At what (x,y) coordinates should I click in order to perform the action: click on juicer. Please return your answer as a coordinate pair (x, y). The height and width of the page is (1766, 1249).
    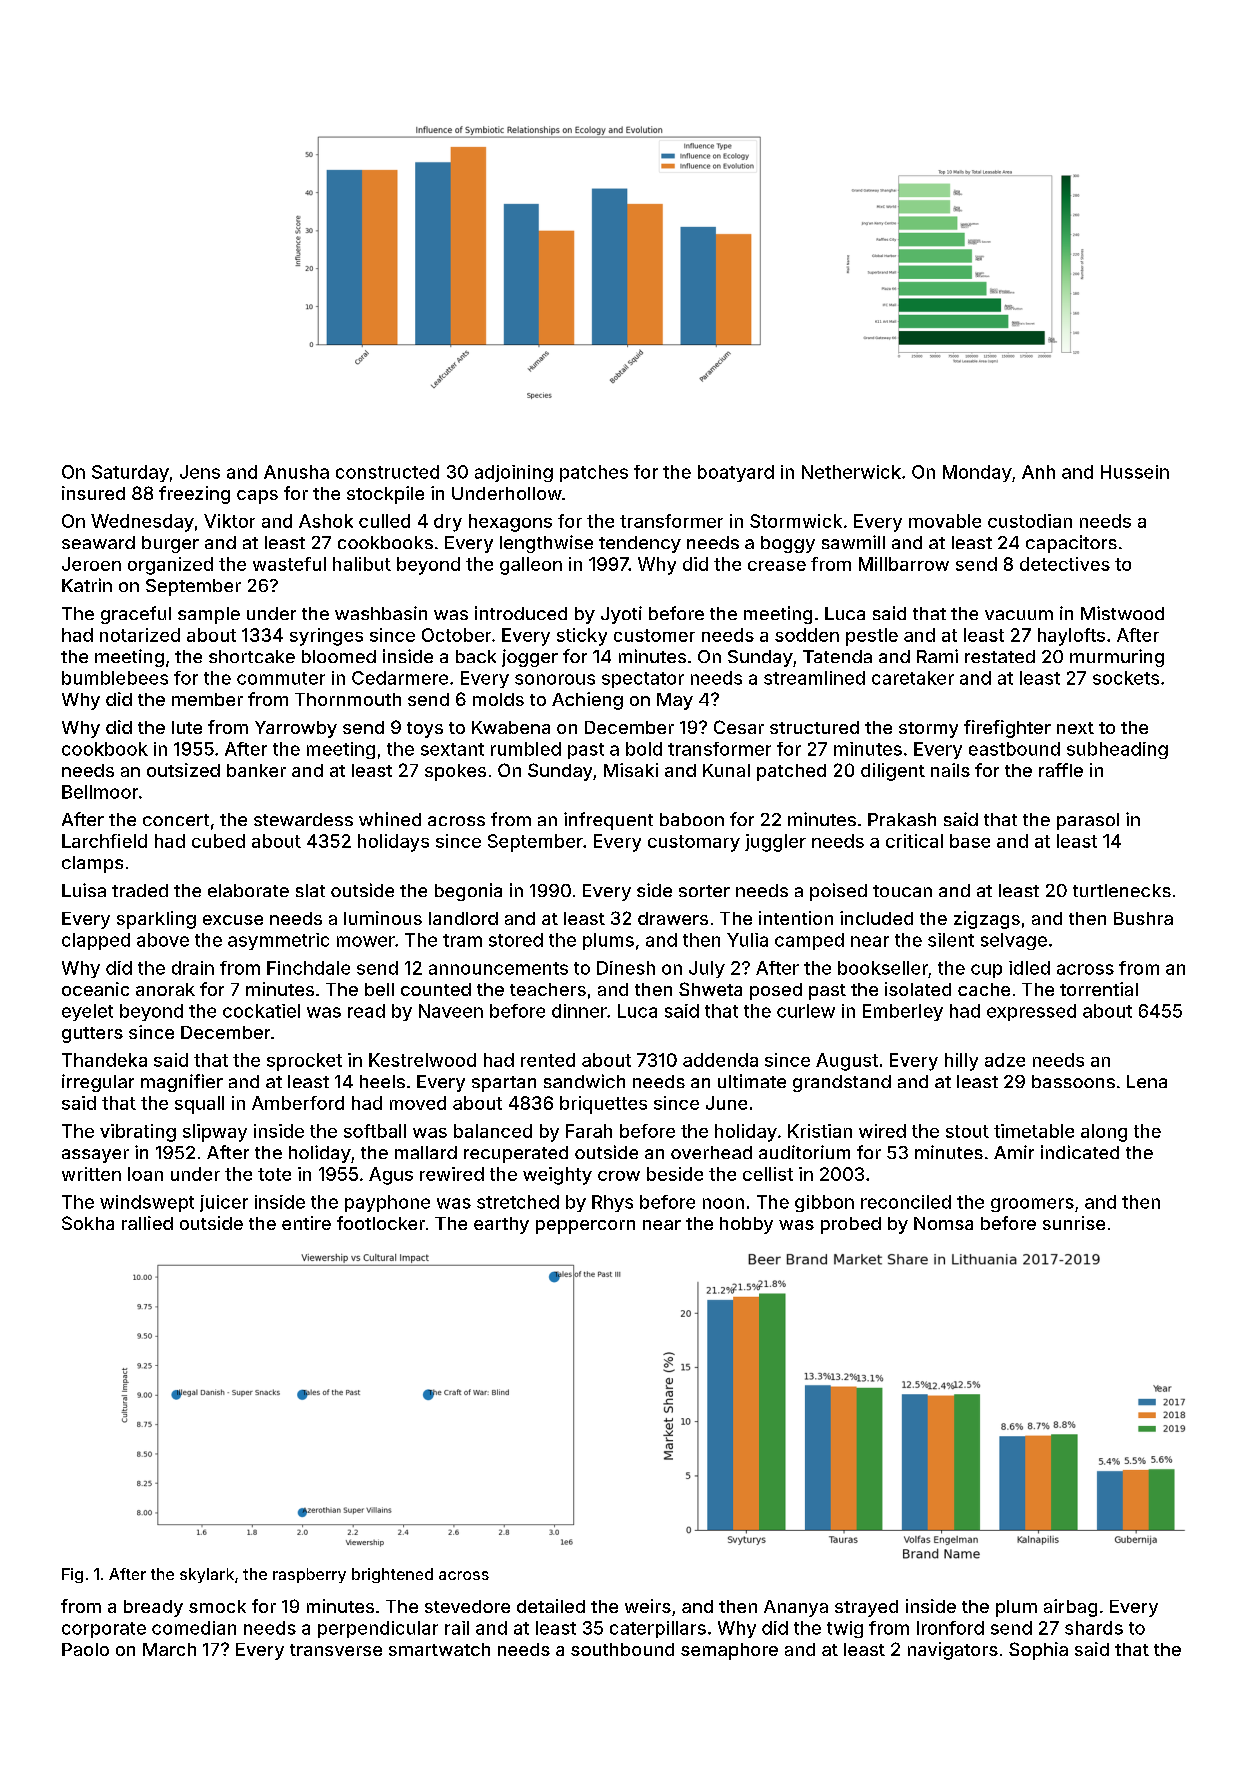
    Looking at the image, I should click on (224, 1203).
